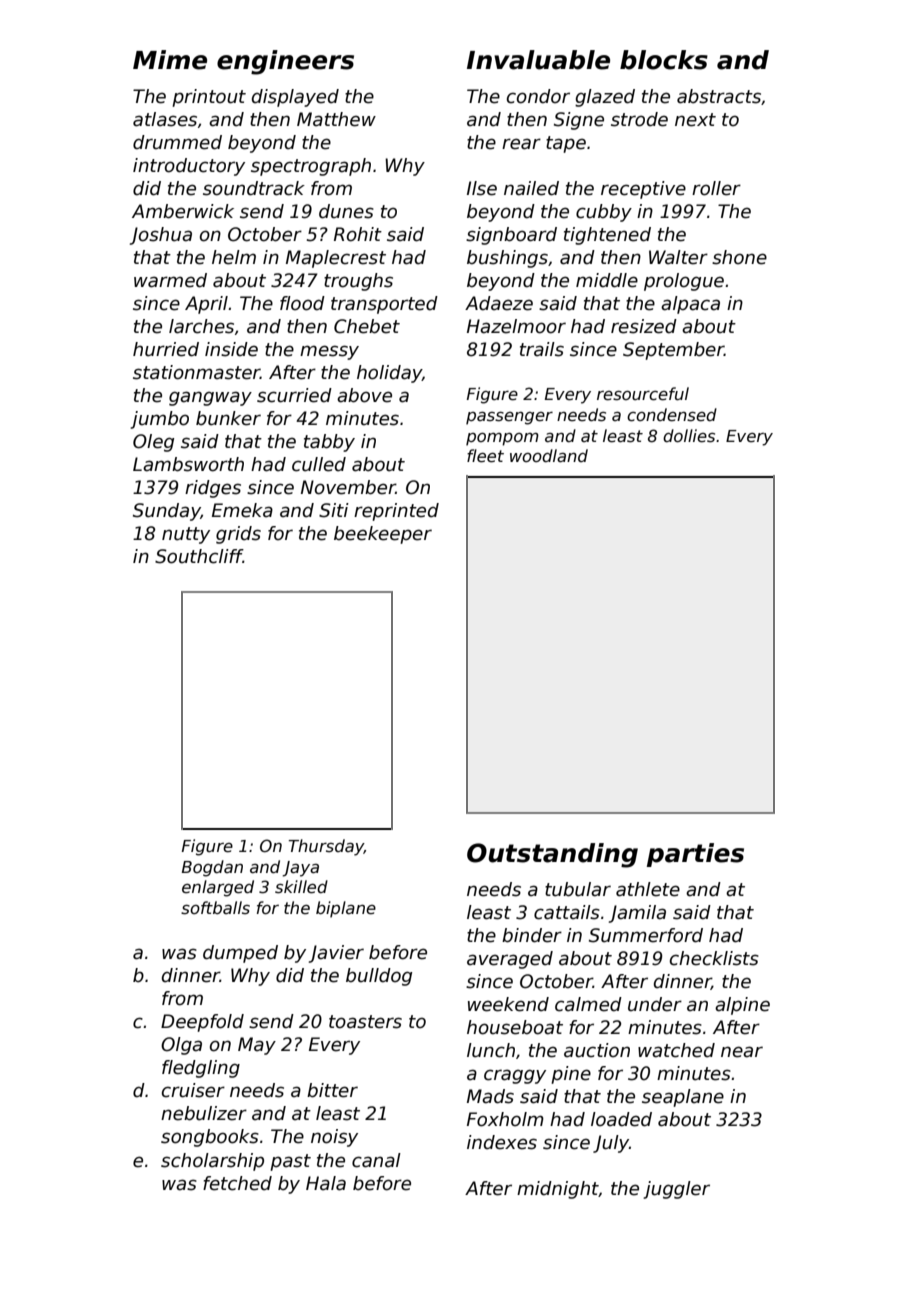 The width and height of the screenshot is (908, 1316). What do you see at coordinates (499, 303) in the screenshot?
I see `Adaeze` at bounding box center [499, 303].
